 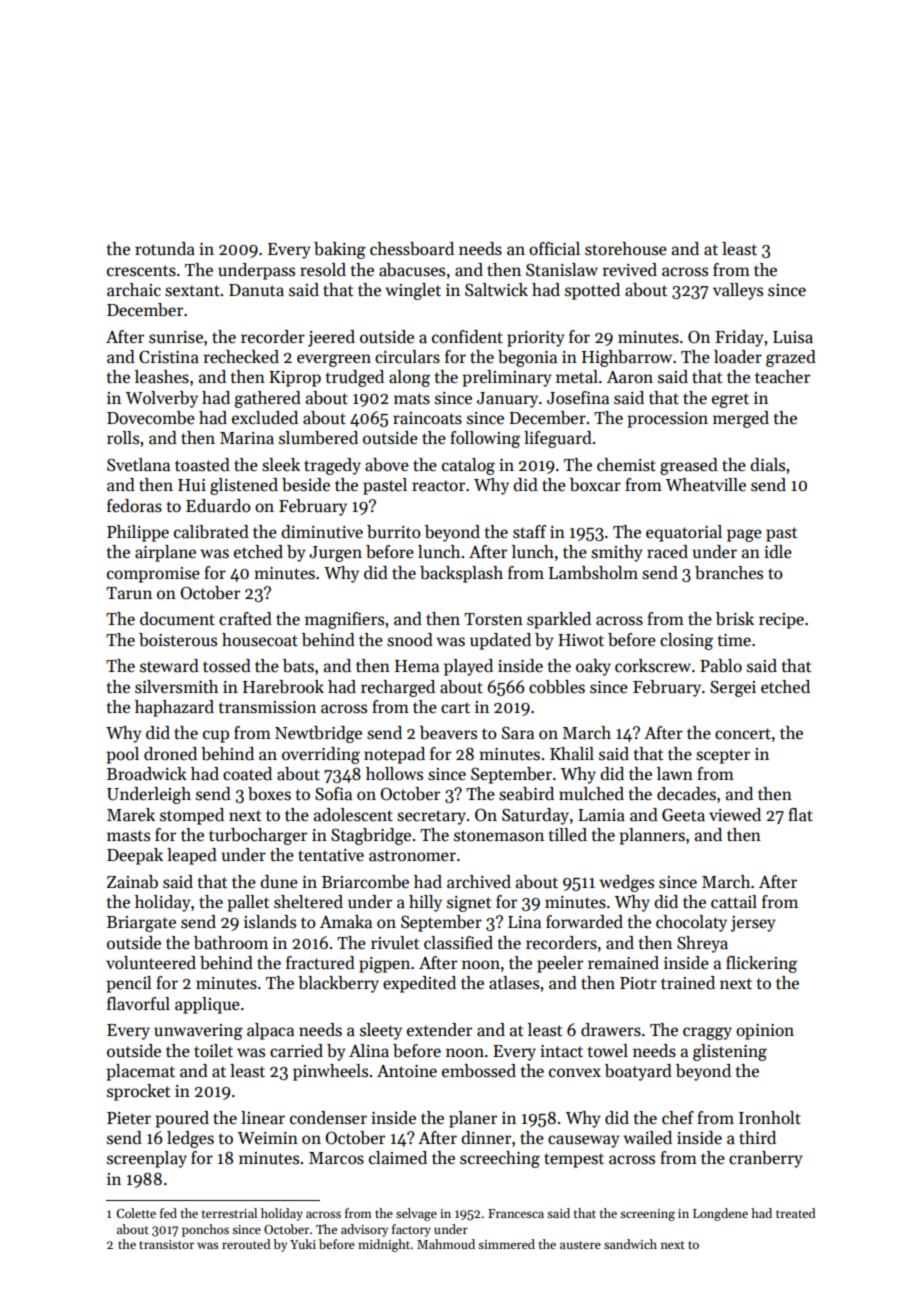 What do you see at coordinates (138, 1004) in the screenshot?
I see `flavorful` at bounding box center [138, 1004].
